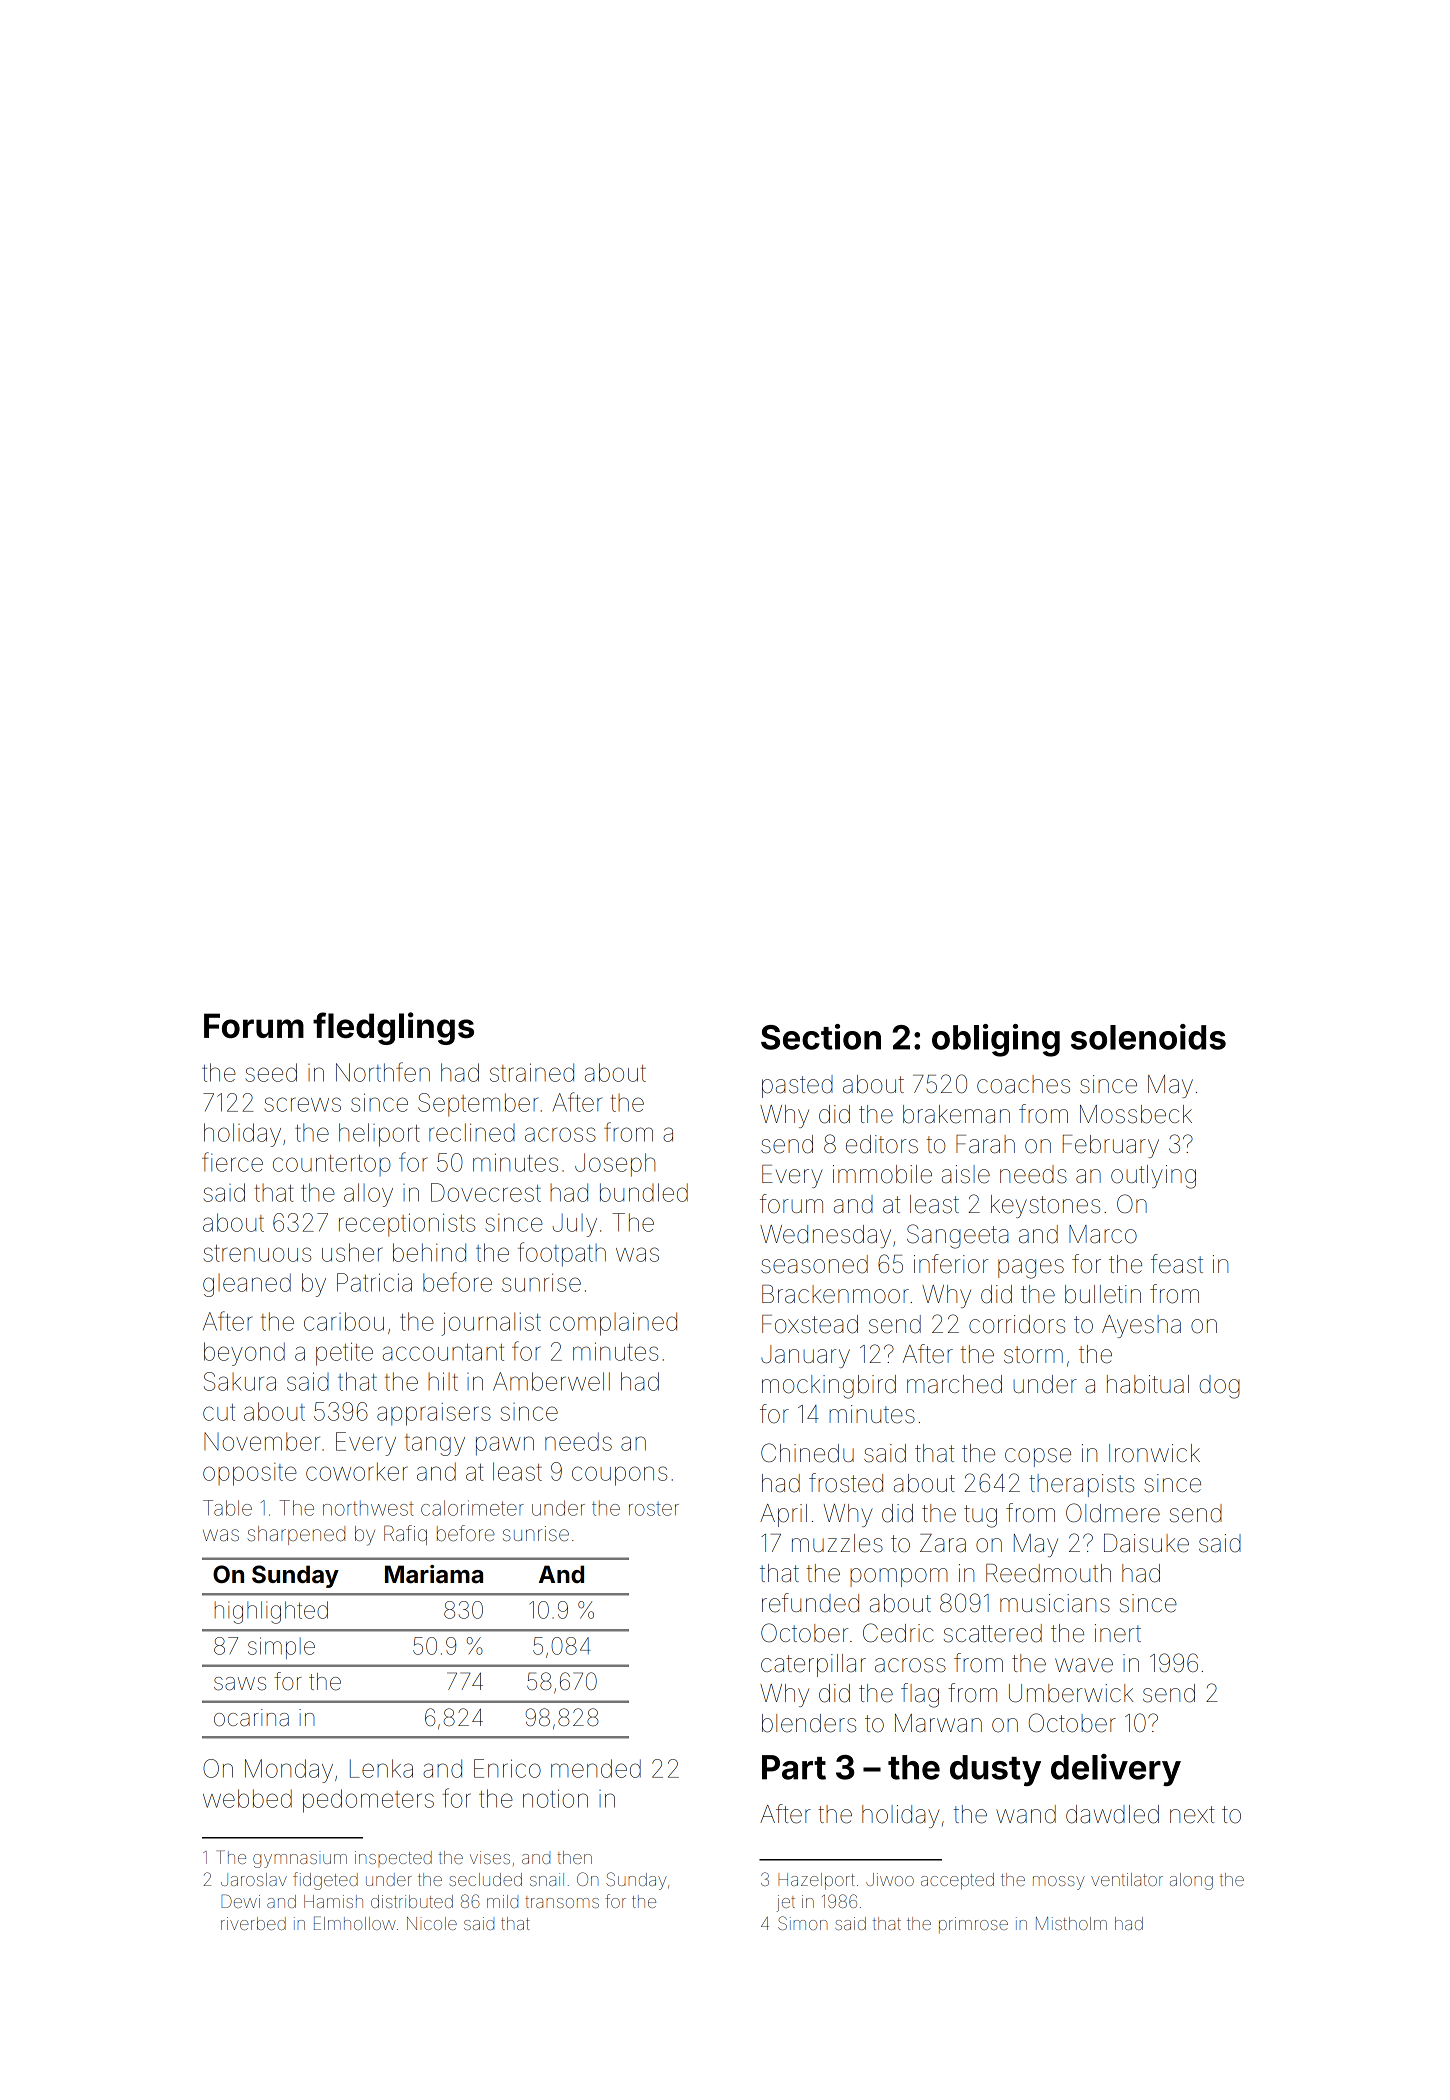 Image resolution: width=1450 pixels, height=2100 pixels. I want to click on seed, so click(271, 1072).
